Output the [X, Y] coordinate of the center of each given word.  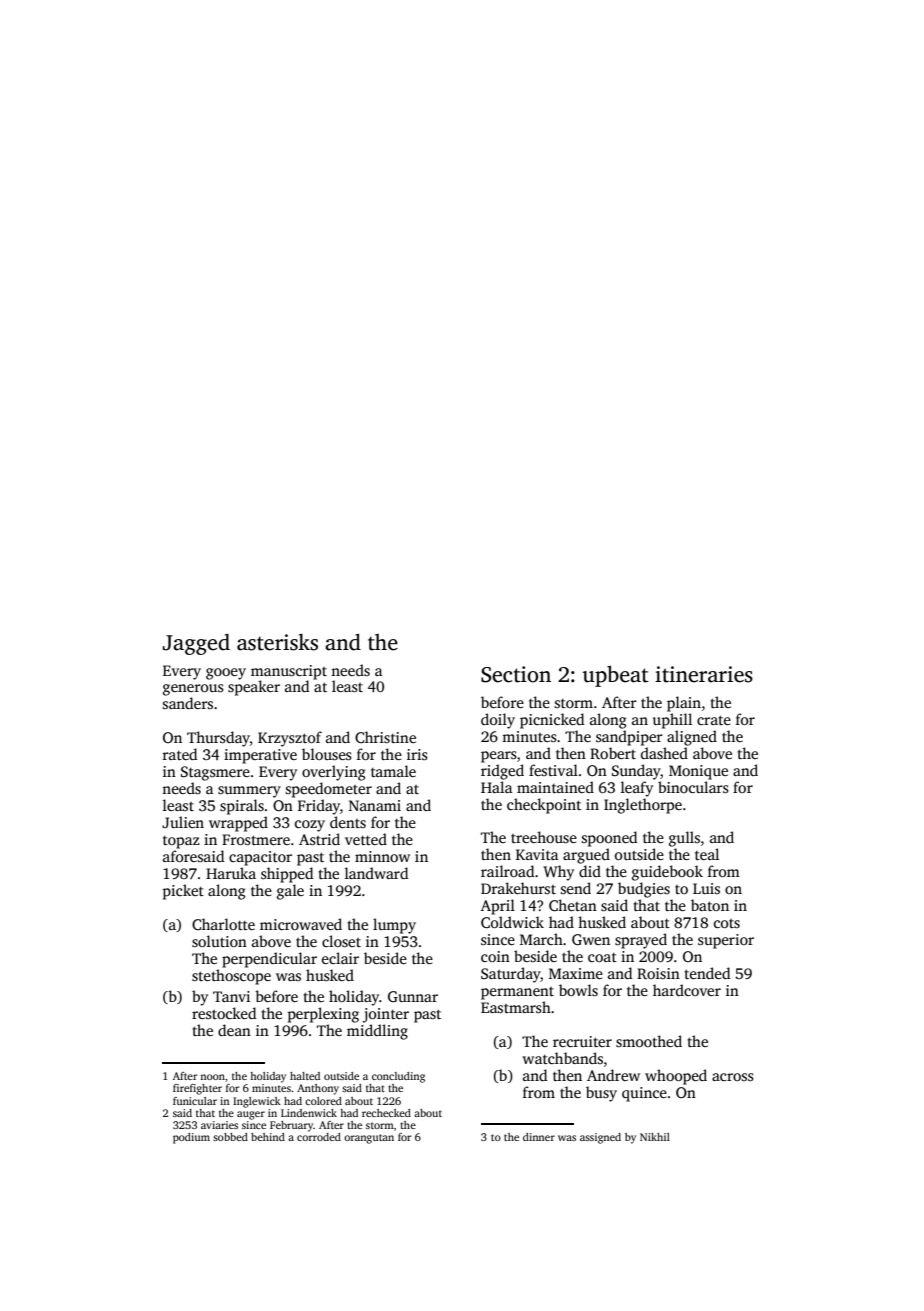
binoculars [693, 787]
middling [377, 1032]
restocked [224, 1013]
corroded [319, 1137]
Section [516, 674]
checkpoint [544, 806]
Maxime [576, 973]
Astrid [319, 839]
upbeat [615, 676]
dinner [539, 1137]
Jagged [196, 644]
